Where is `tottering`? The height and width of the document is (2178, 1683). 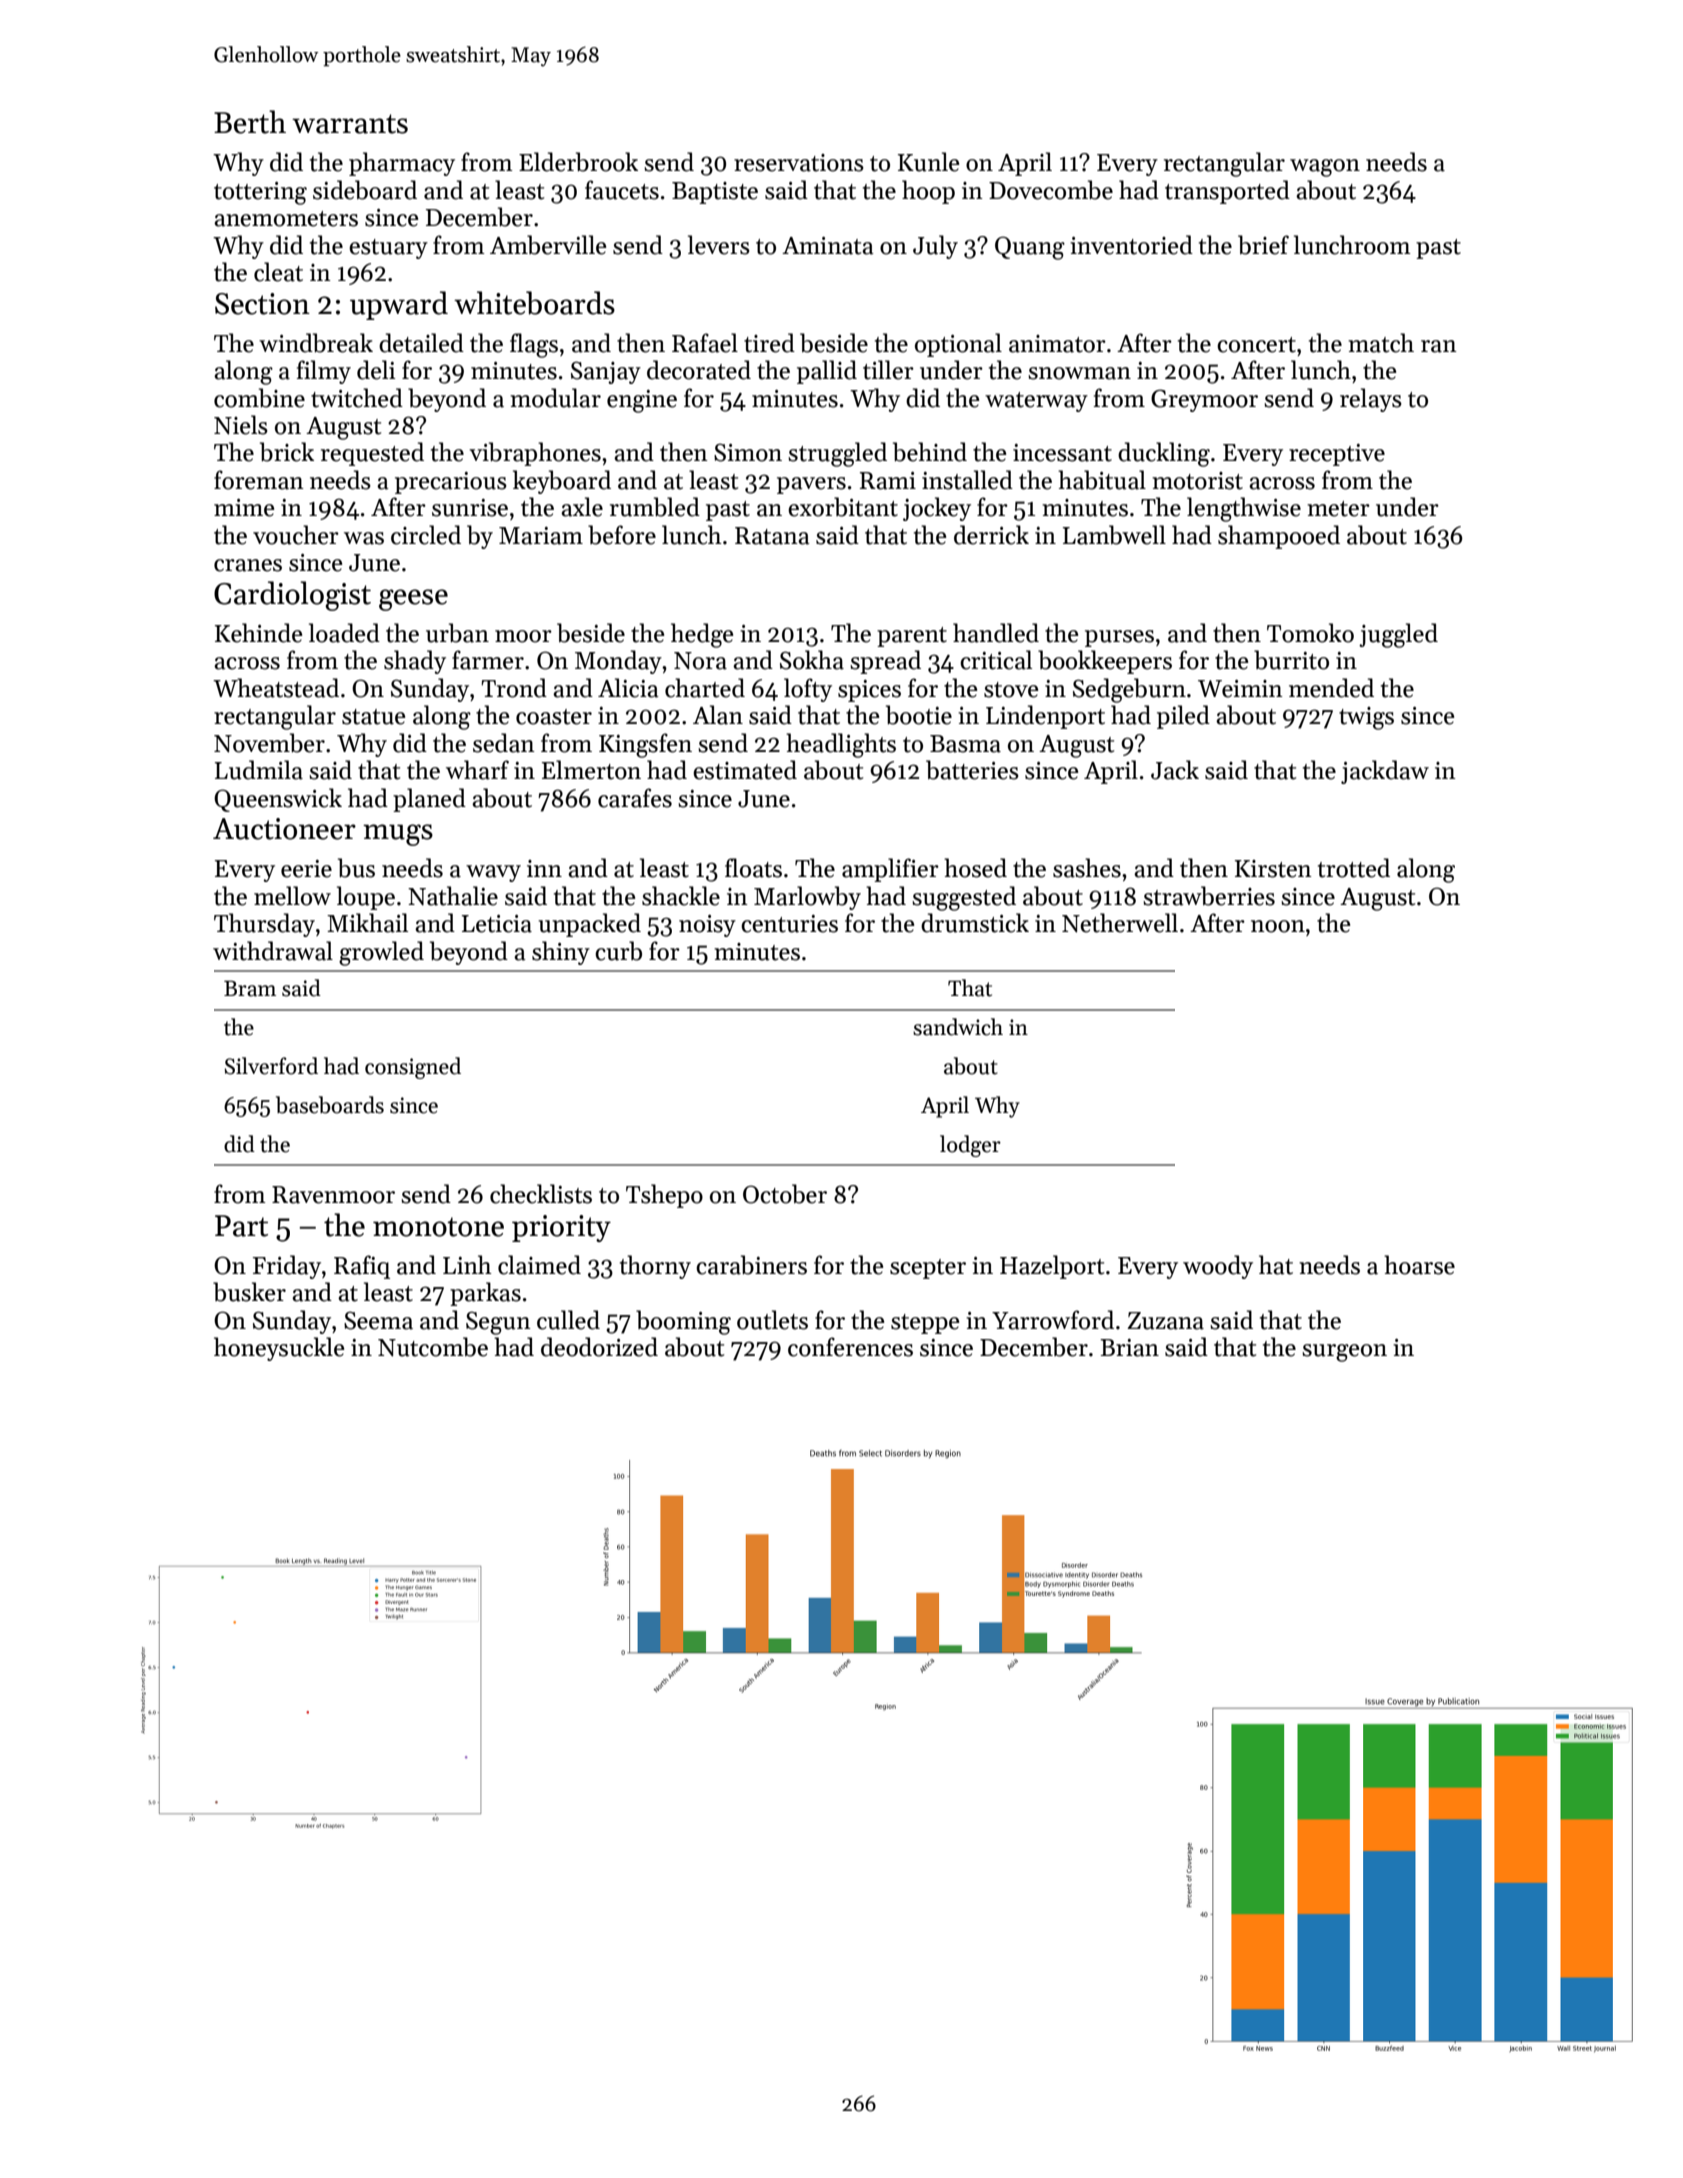
tottering is located at coordinates (260, 193).
